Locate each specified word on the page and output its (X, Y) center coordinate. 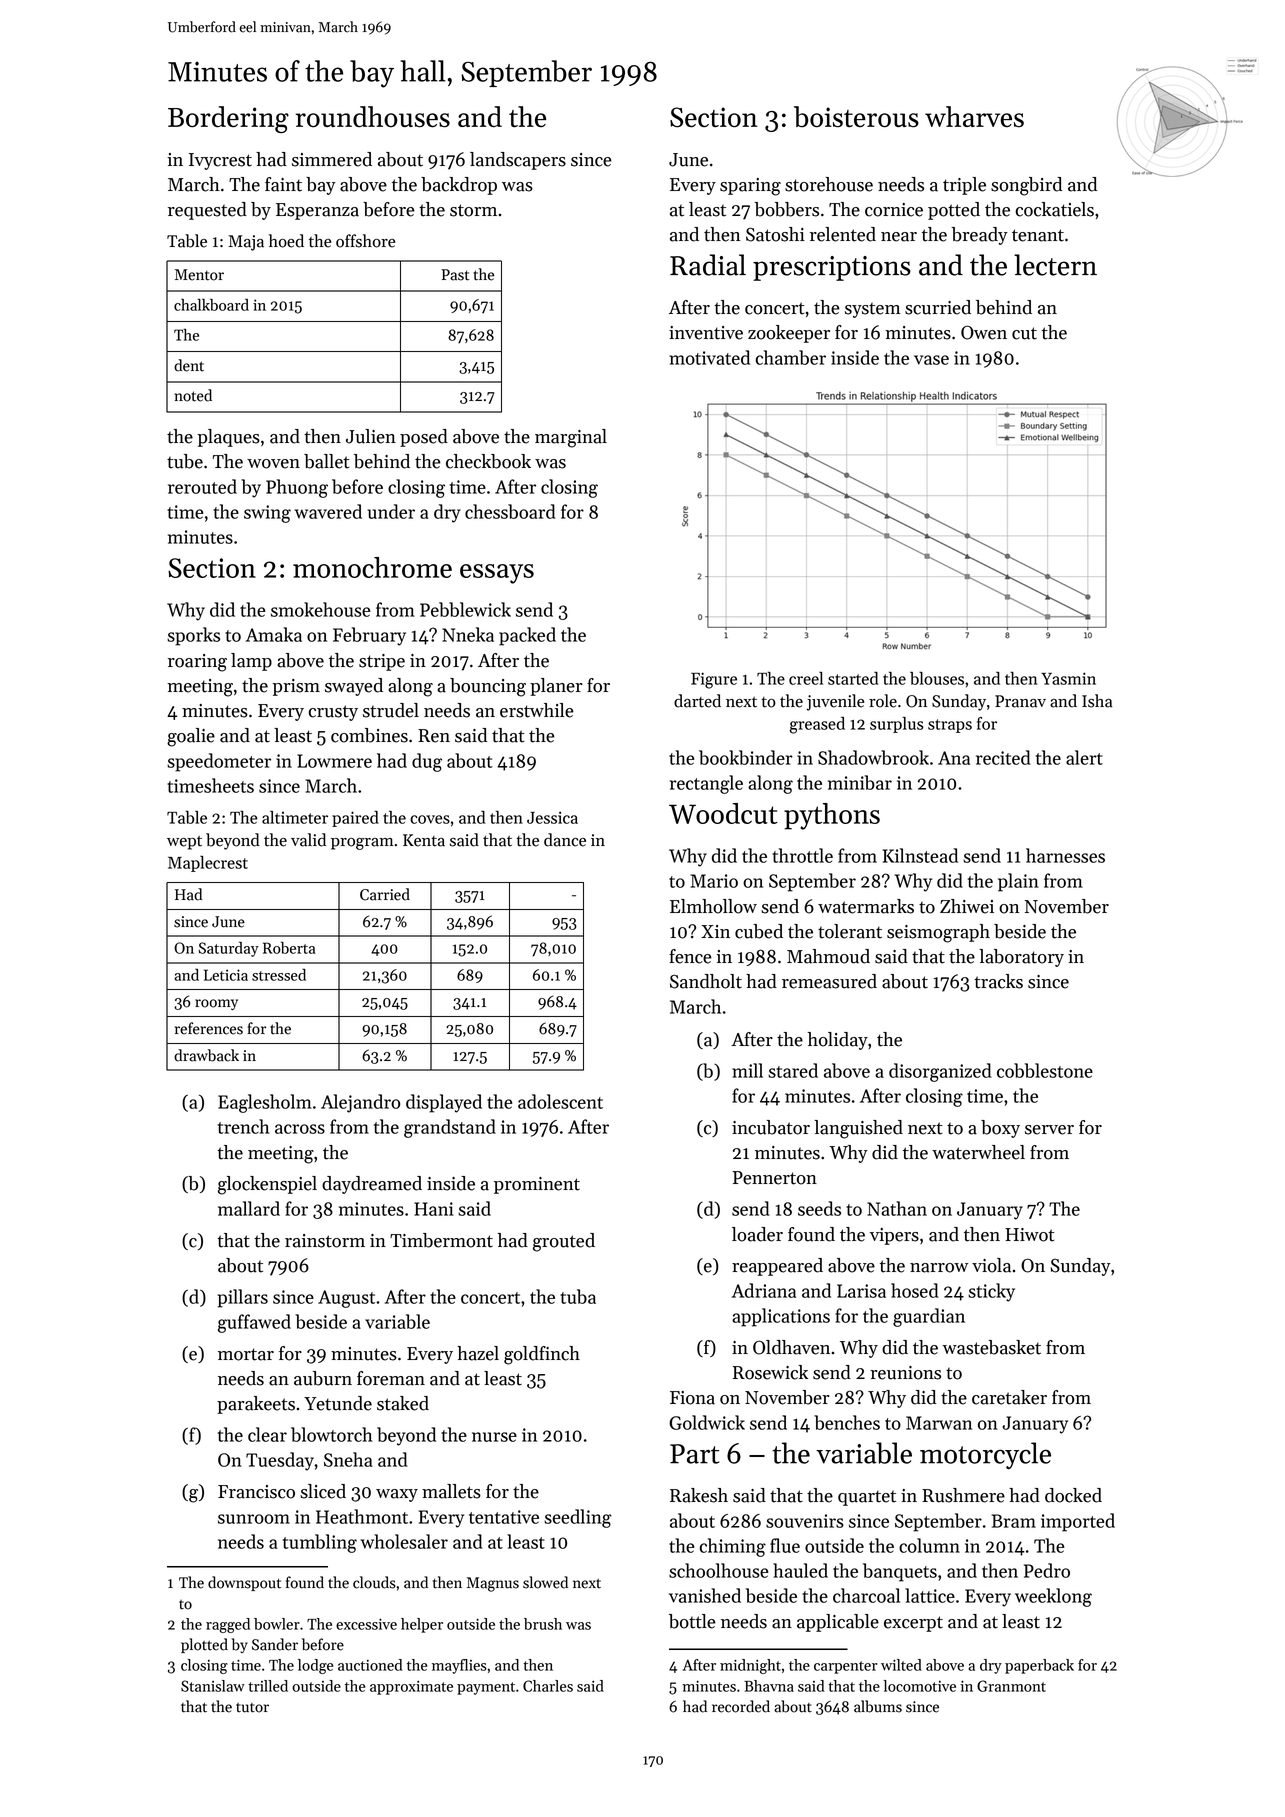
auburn (323, 1378)
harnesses (1065, 855)
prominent (537, 1185)
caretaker (1009, 1397)
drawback (206, 1055)
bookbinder (746, 757)
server (1049, 1130)
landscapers (518, 161)
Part (694, 1454)
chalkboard (211, 304)
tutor (252, 1708)
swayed (354, 687)
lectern (1055, 265)
